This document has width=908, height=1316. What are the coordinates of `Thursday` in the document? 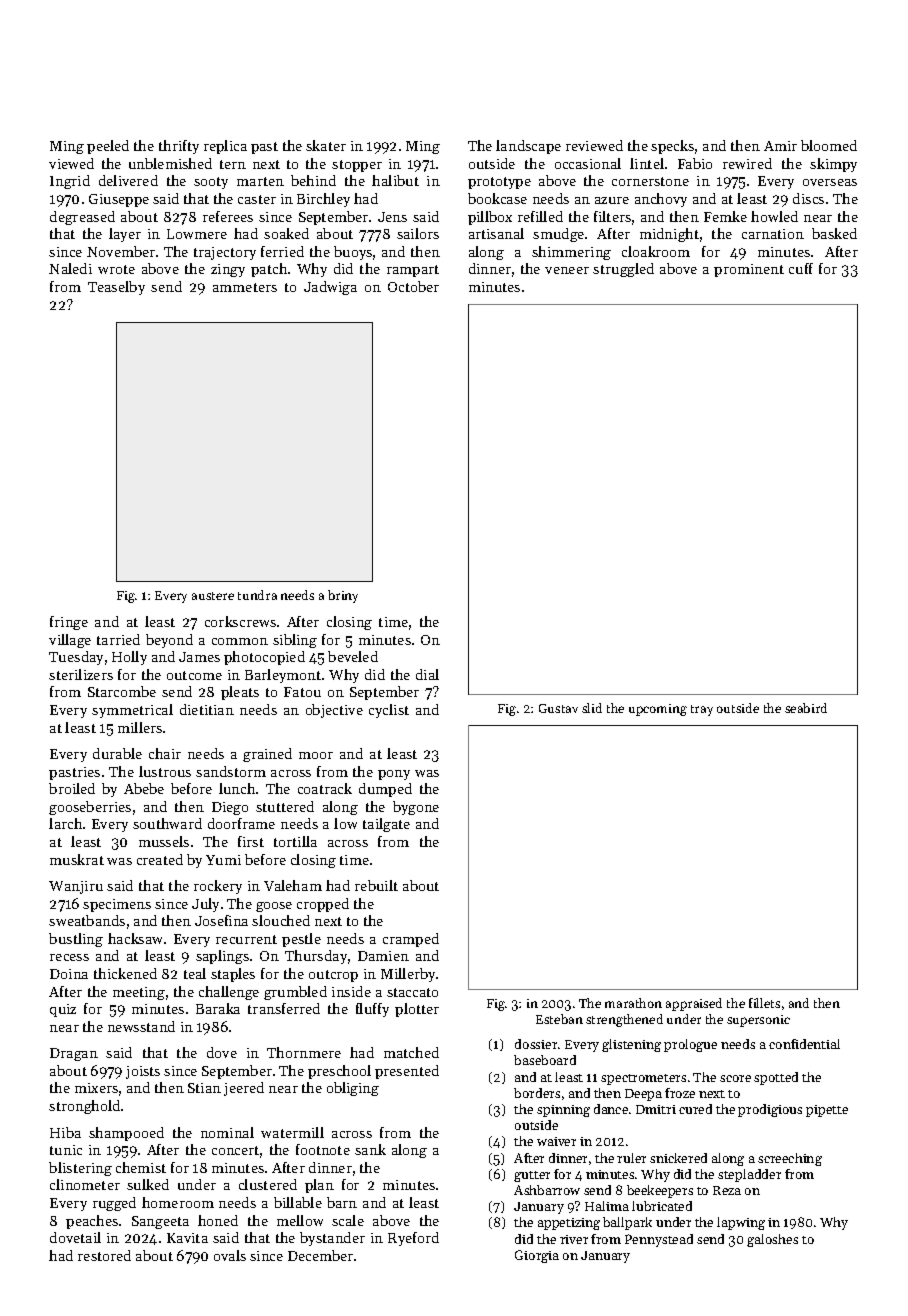 It's located at (316, 957).
